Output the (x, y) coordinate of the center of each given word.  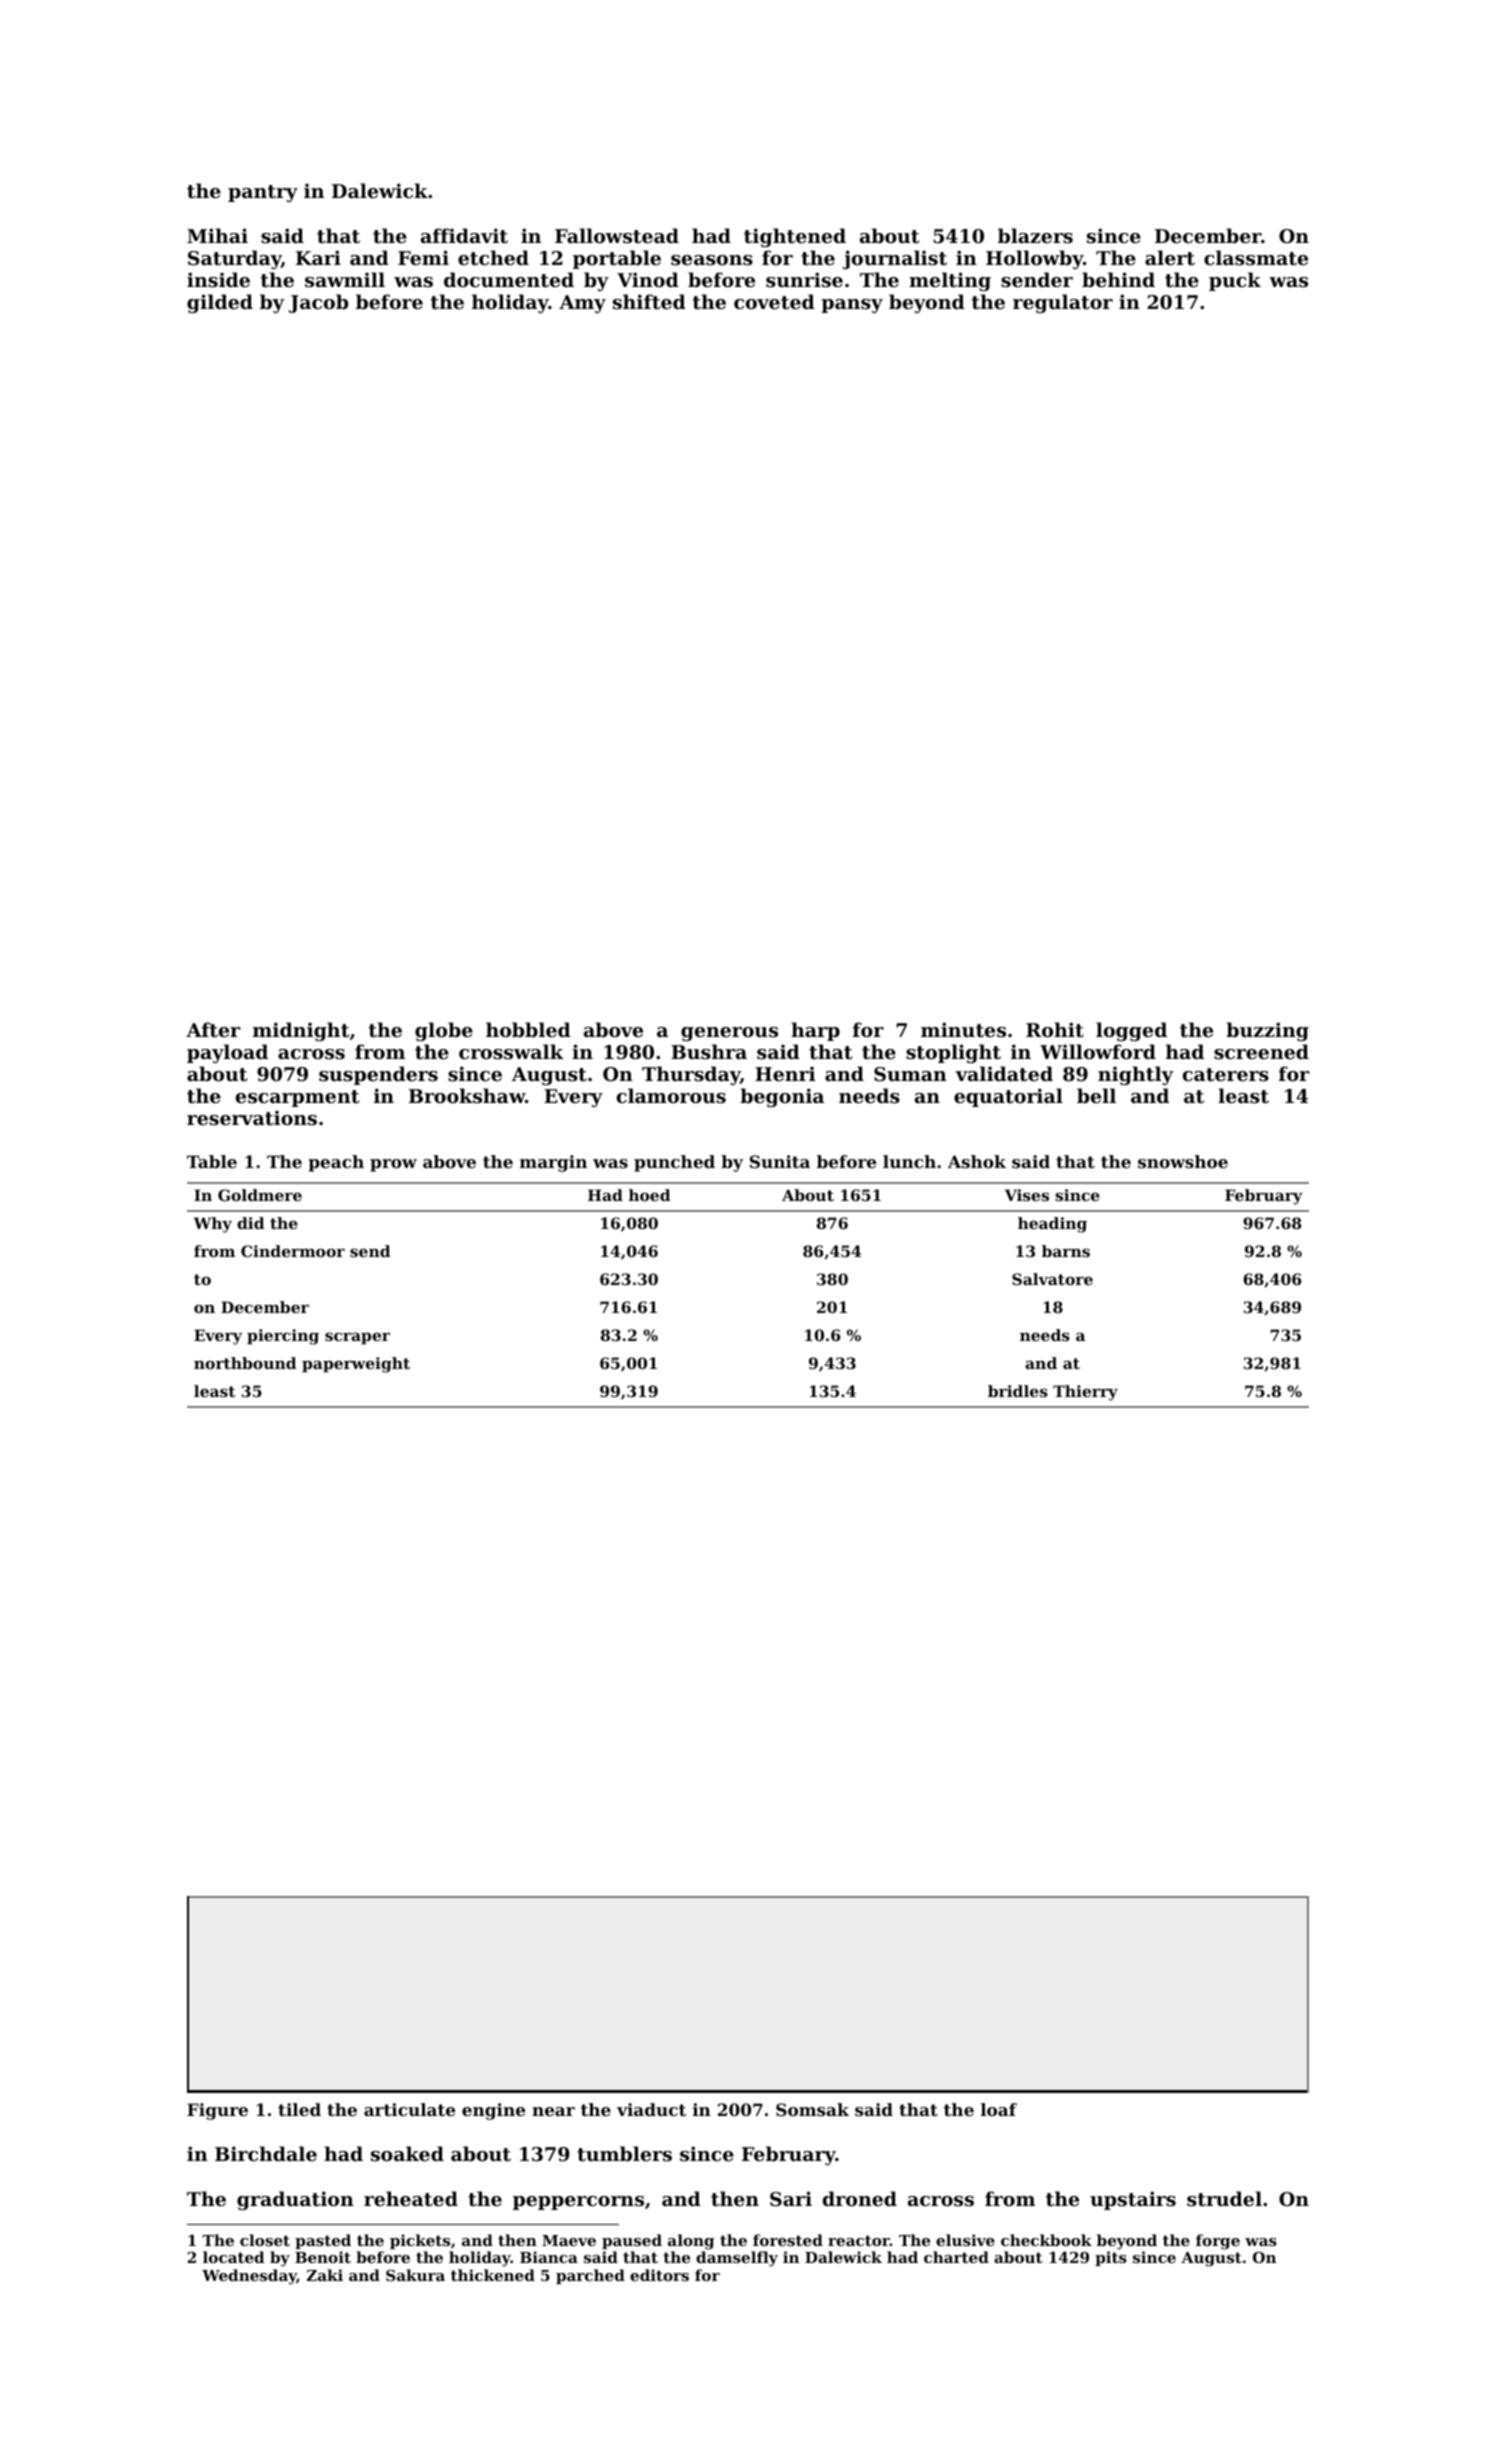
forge (1218, 2242)
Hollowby (1034, 259)
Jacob (318, 303)
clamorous (671, 1095)
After (213, 1030)
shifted (649, 301)
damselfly (737, 2259)
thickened (493, 2275)
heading (1052, 1225)
